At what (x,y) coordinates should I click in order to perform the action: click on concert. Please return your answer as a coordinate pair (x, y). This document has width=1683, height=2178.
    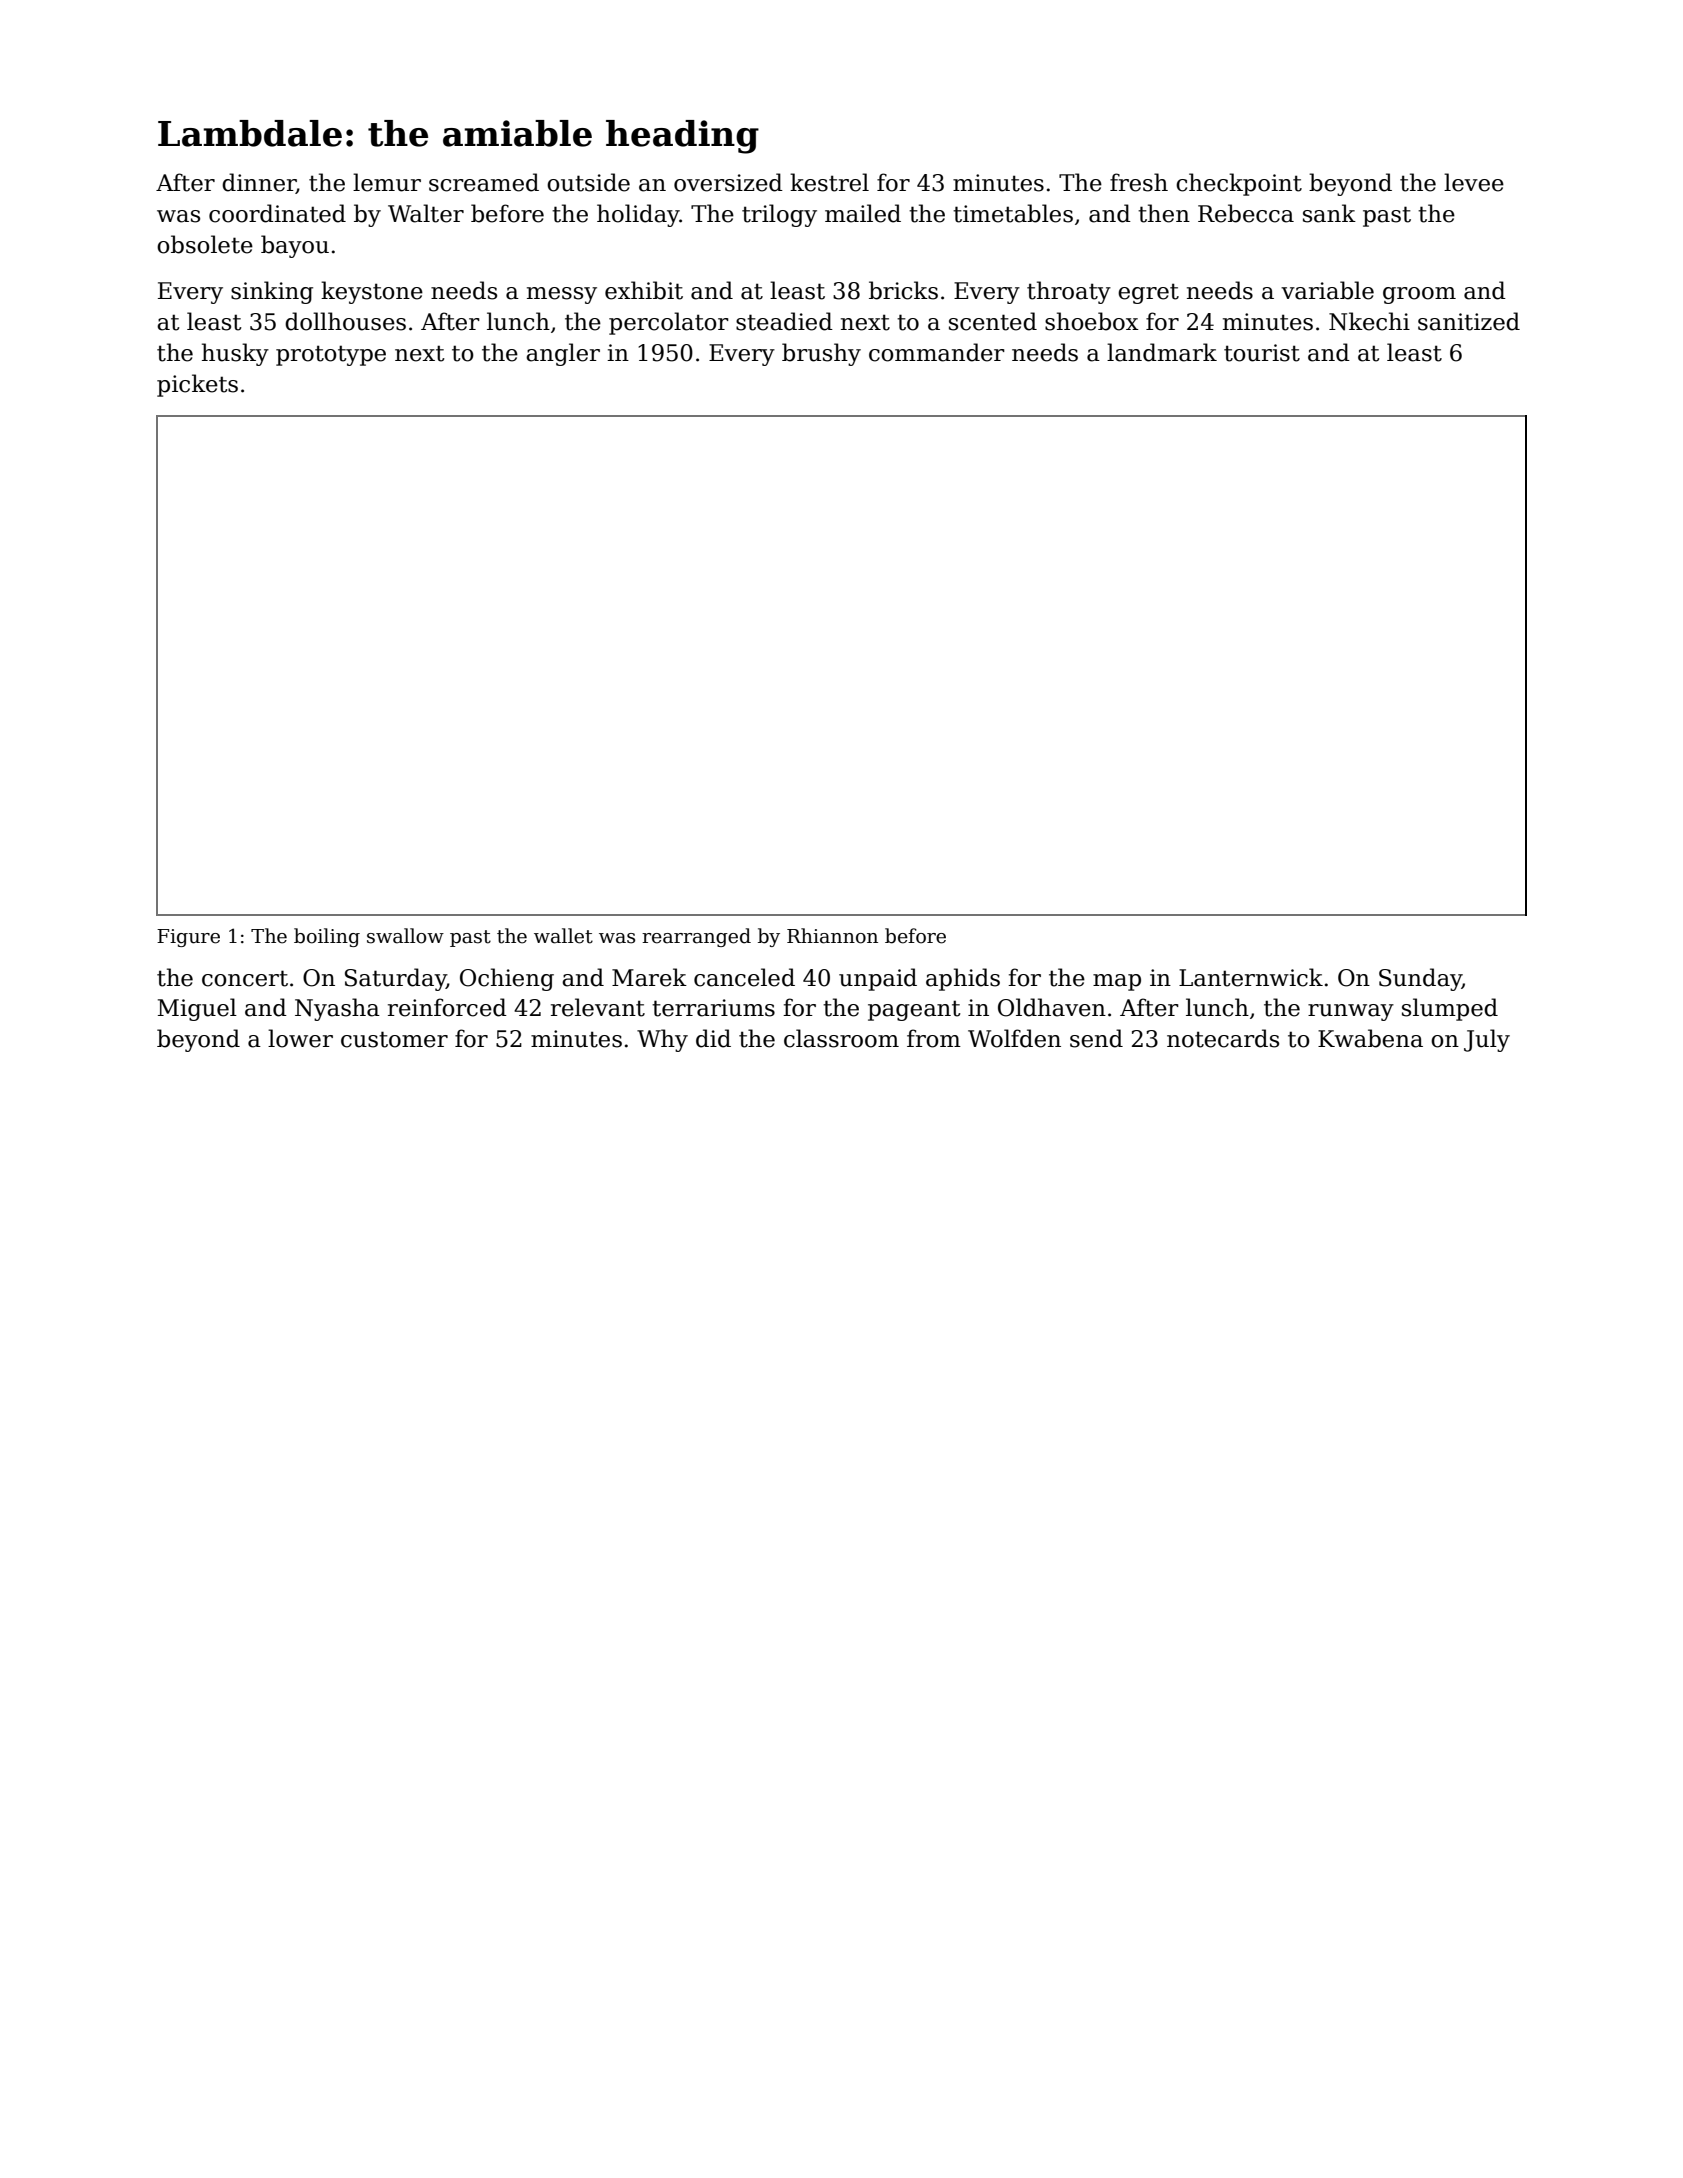
    Looking at the image, I should click on (245, 978).
